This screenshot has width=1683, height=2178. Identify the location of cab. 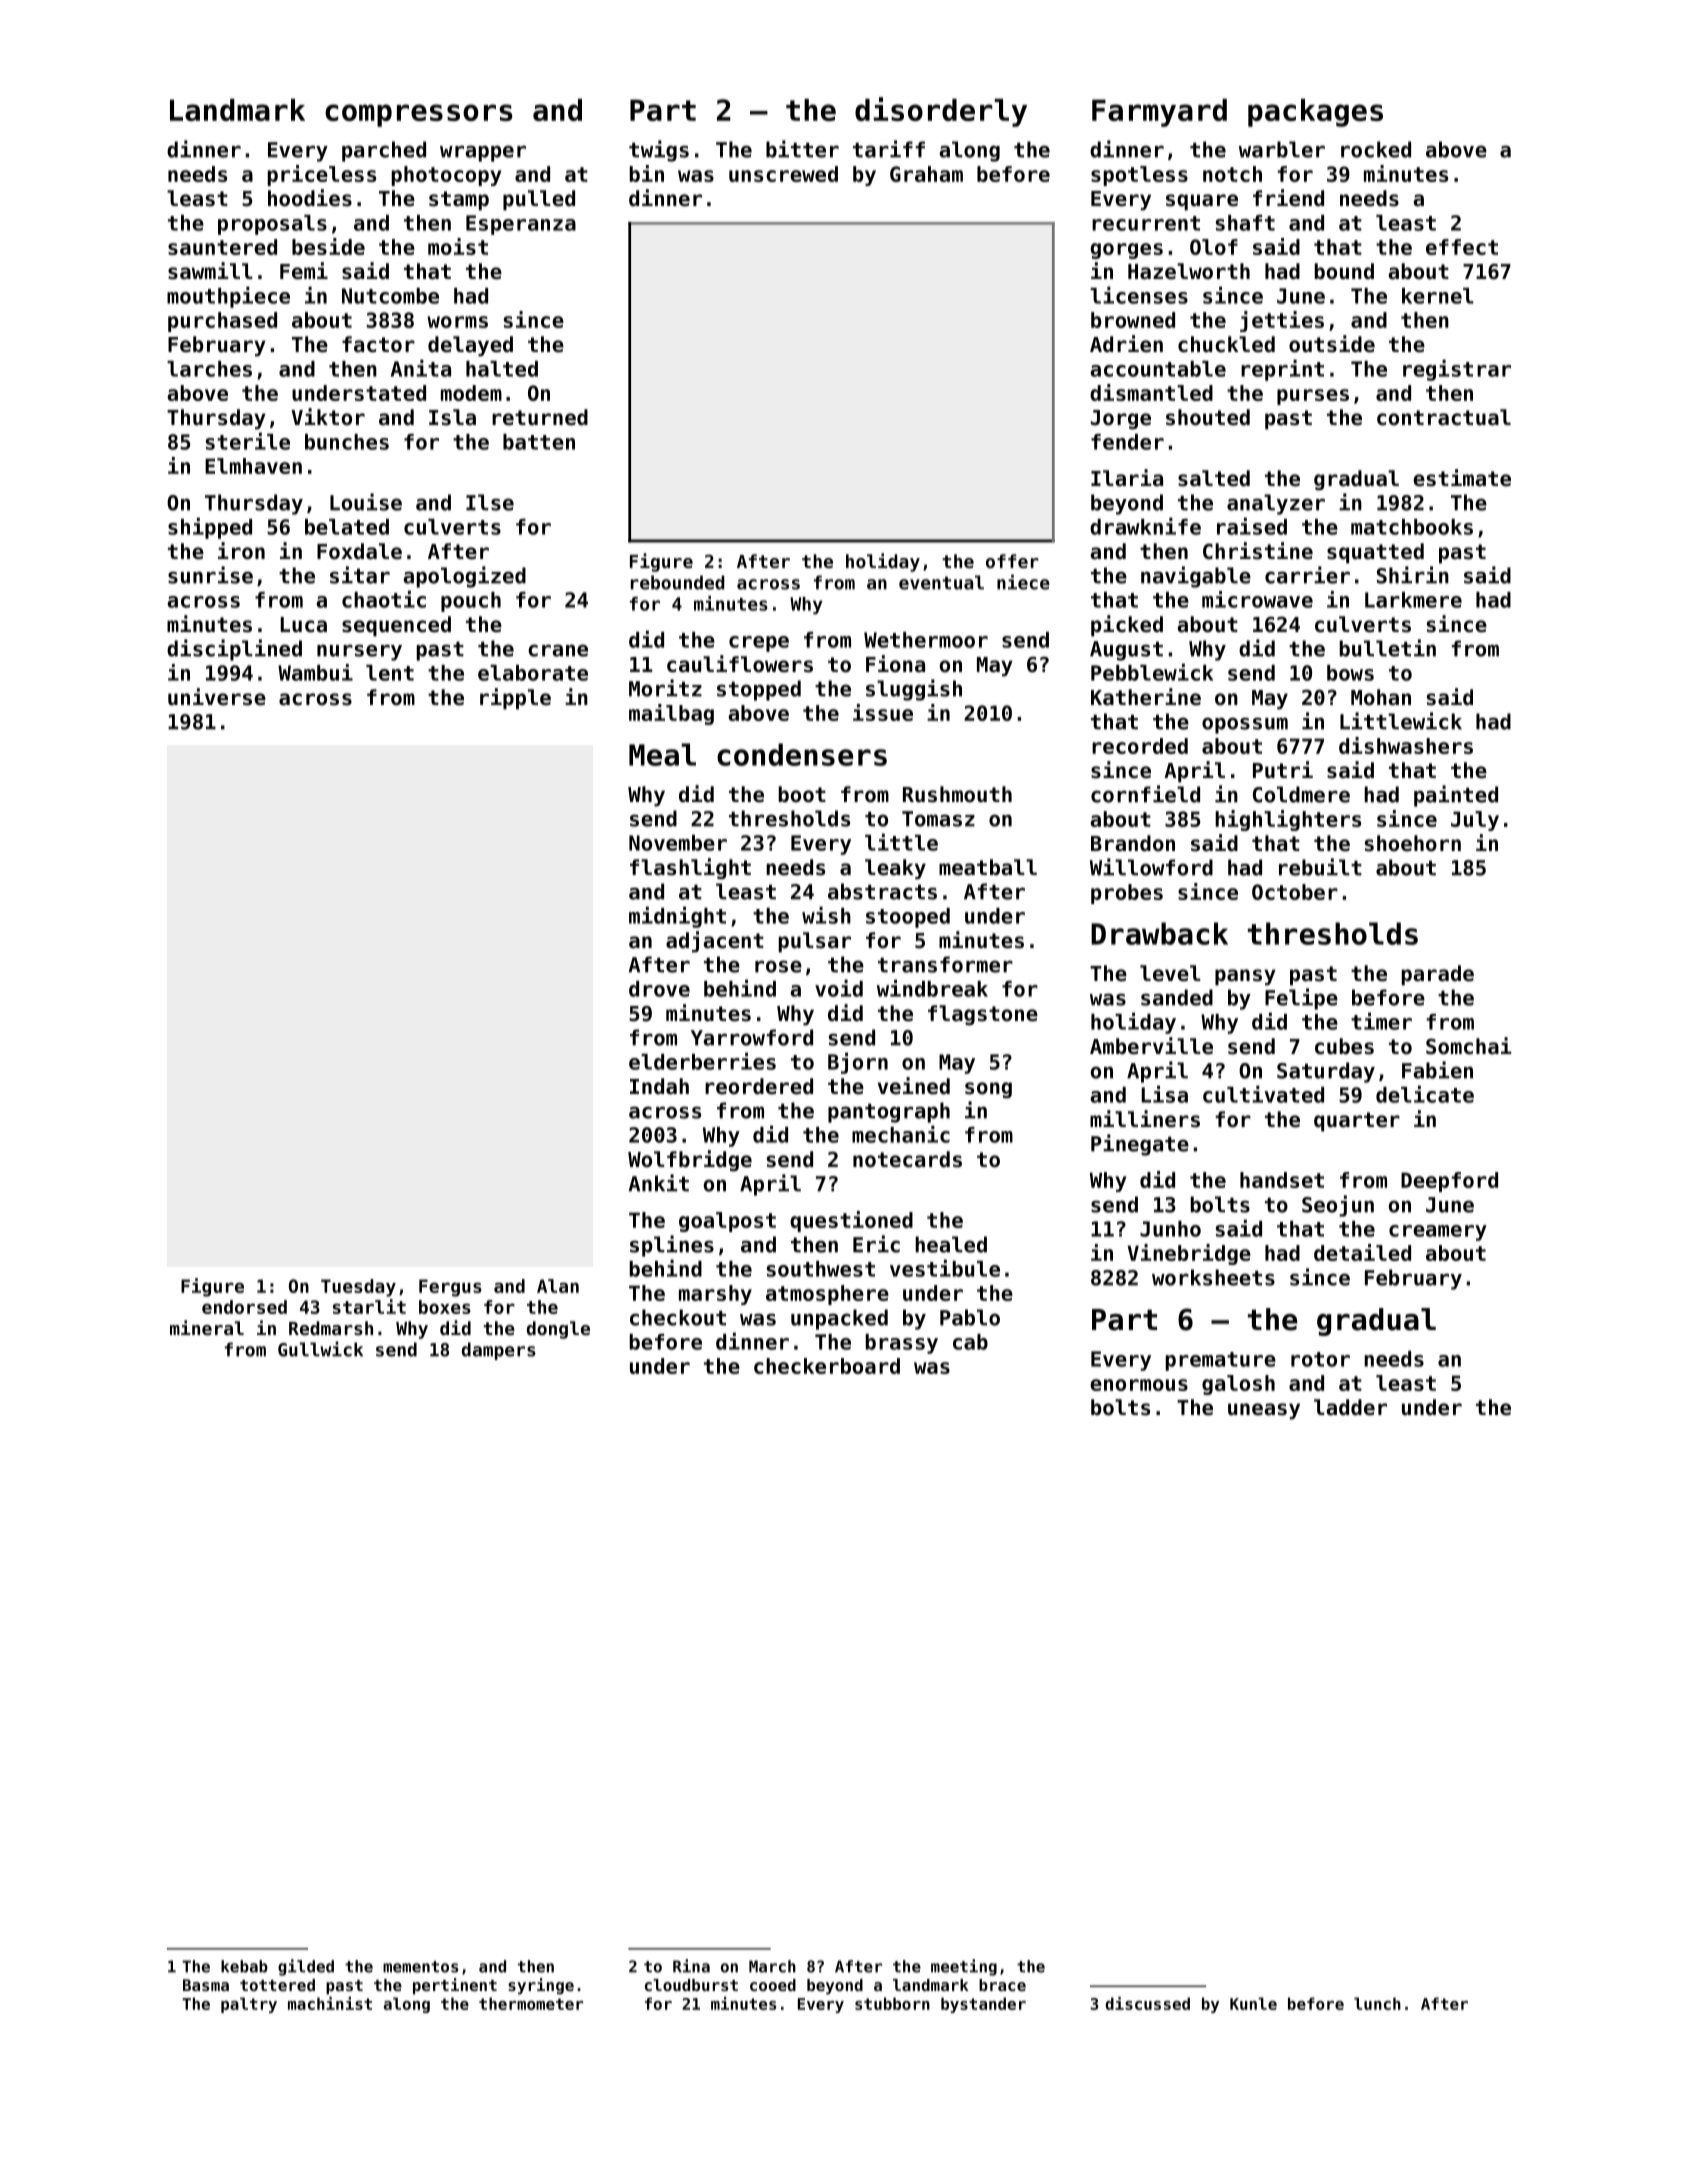
(970, 1342).
